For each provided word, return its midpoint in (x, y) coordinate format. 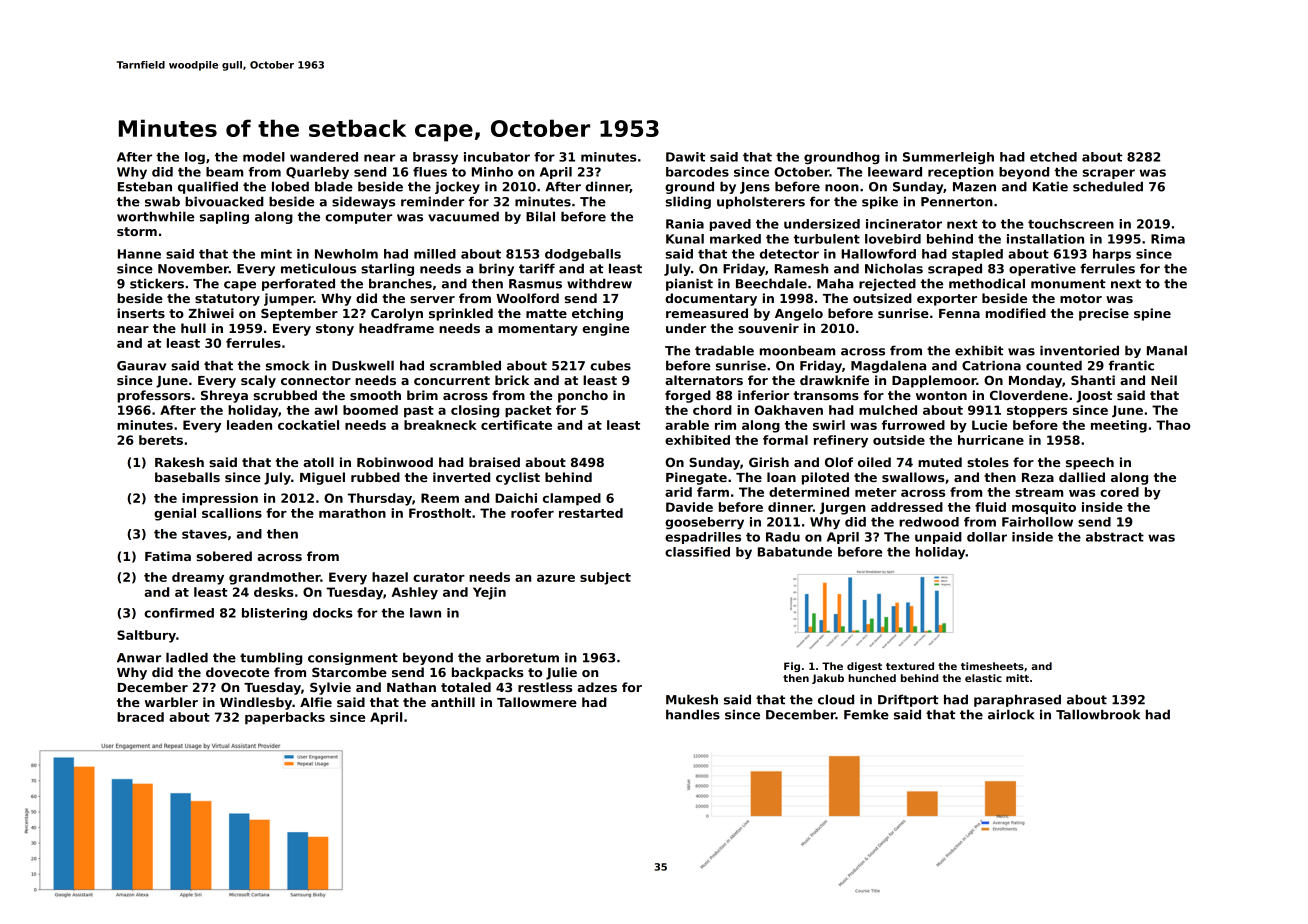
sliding (688, 202)
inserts (141, 313)
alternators (704, 380)
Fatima (168, 556)
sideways (363, 202)
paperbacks (285, 718)
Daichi (516, 498)
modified (1016, 313)
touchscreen (1071, 224)
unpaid (938, 538)
